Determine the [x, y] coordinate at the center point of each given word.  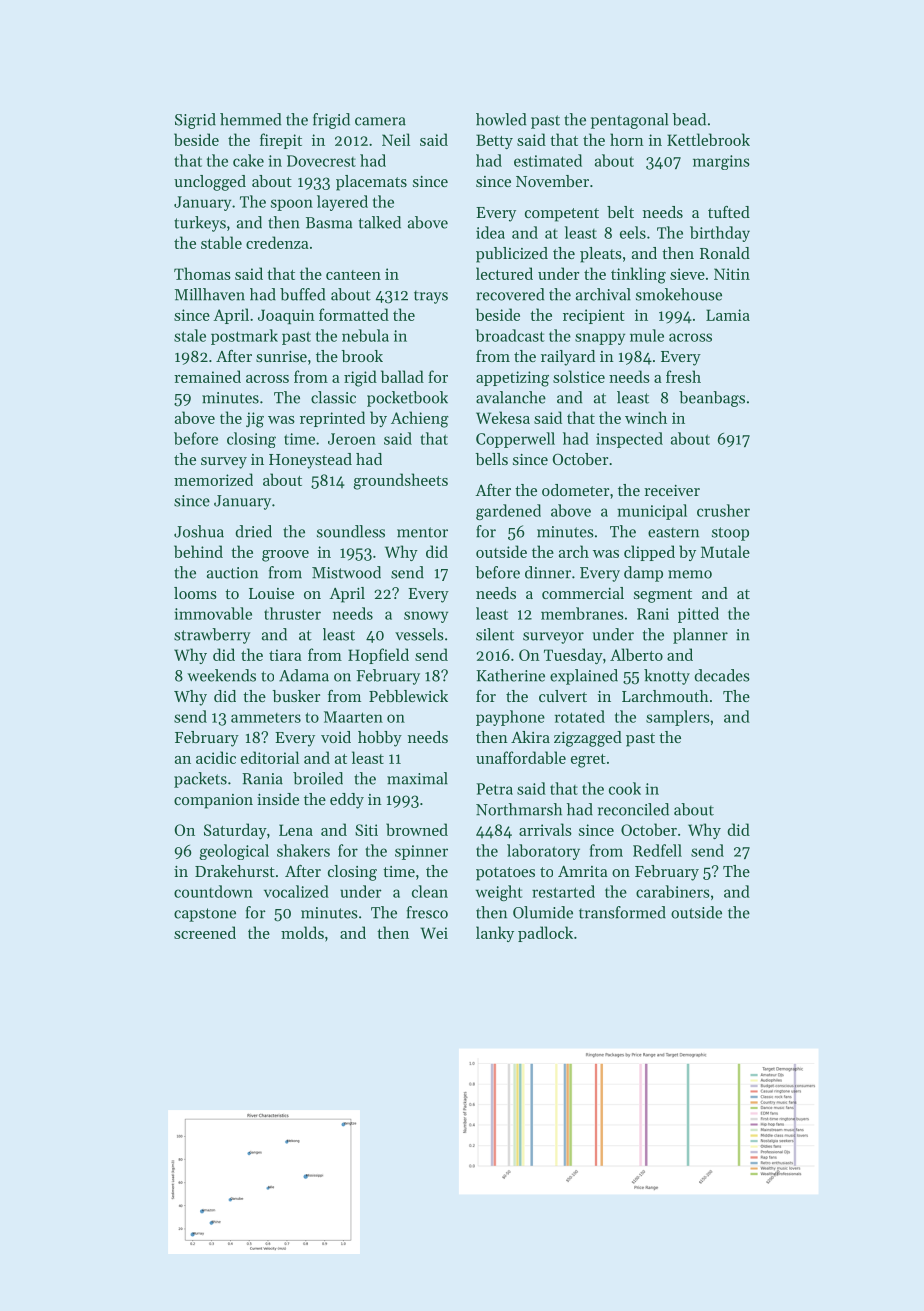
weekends [221, 675]
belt [620, 212]
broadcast [510, 335]
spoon [292, 205]
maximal [417, 778]
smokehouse [679, 294]
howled [501, 119]
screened [205, 932]
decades [722, 675]
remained [207, 376]
